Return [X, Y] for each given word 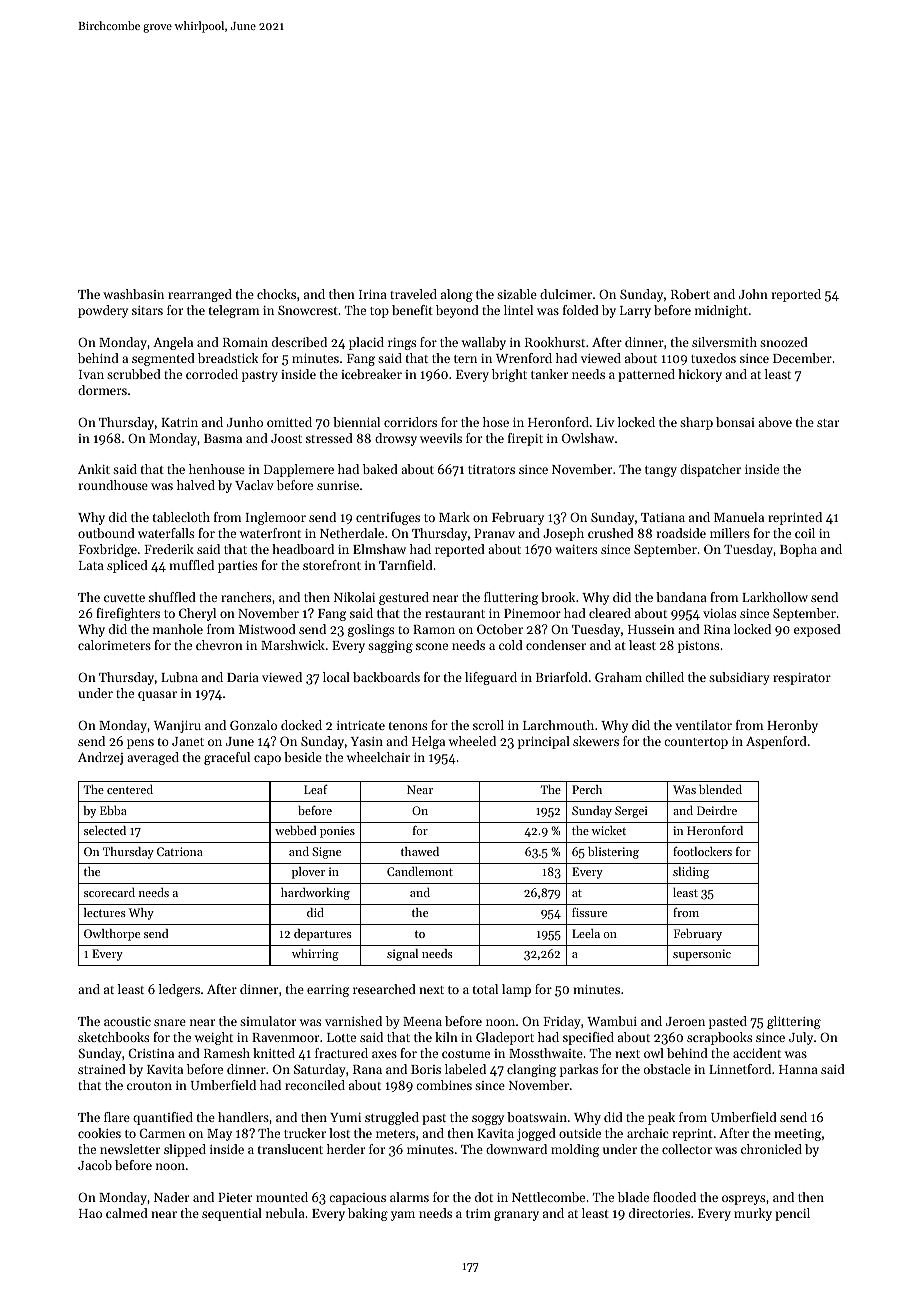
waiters [576, 549]
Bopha [798, 550]
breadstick [228, 358]
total [485, 989]
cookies [99, 1133]
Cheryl [197, 614]
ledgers [179, 990]
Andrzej [100, 758]
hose [496, 422]
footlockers [702, 851]
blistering [613, 853]
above [775, 422]
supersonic [702, 955]
